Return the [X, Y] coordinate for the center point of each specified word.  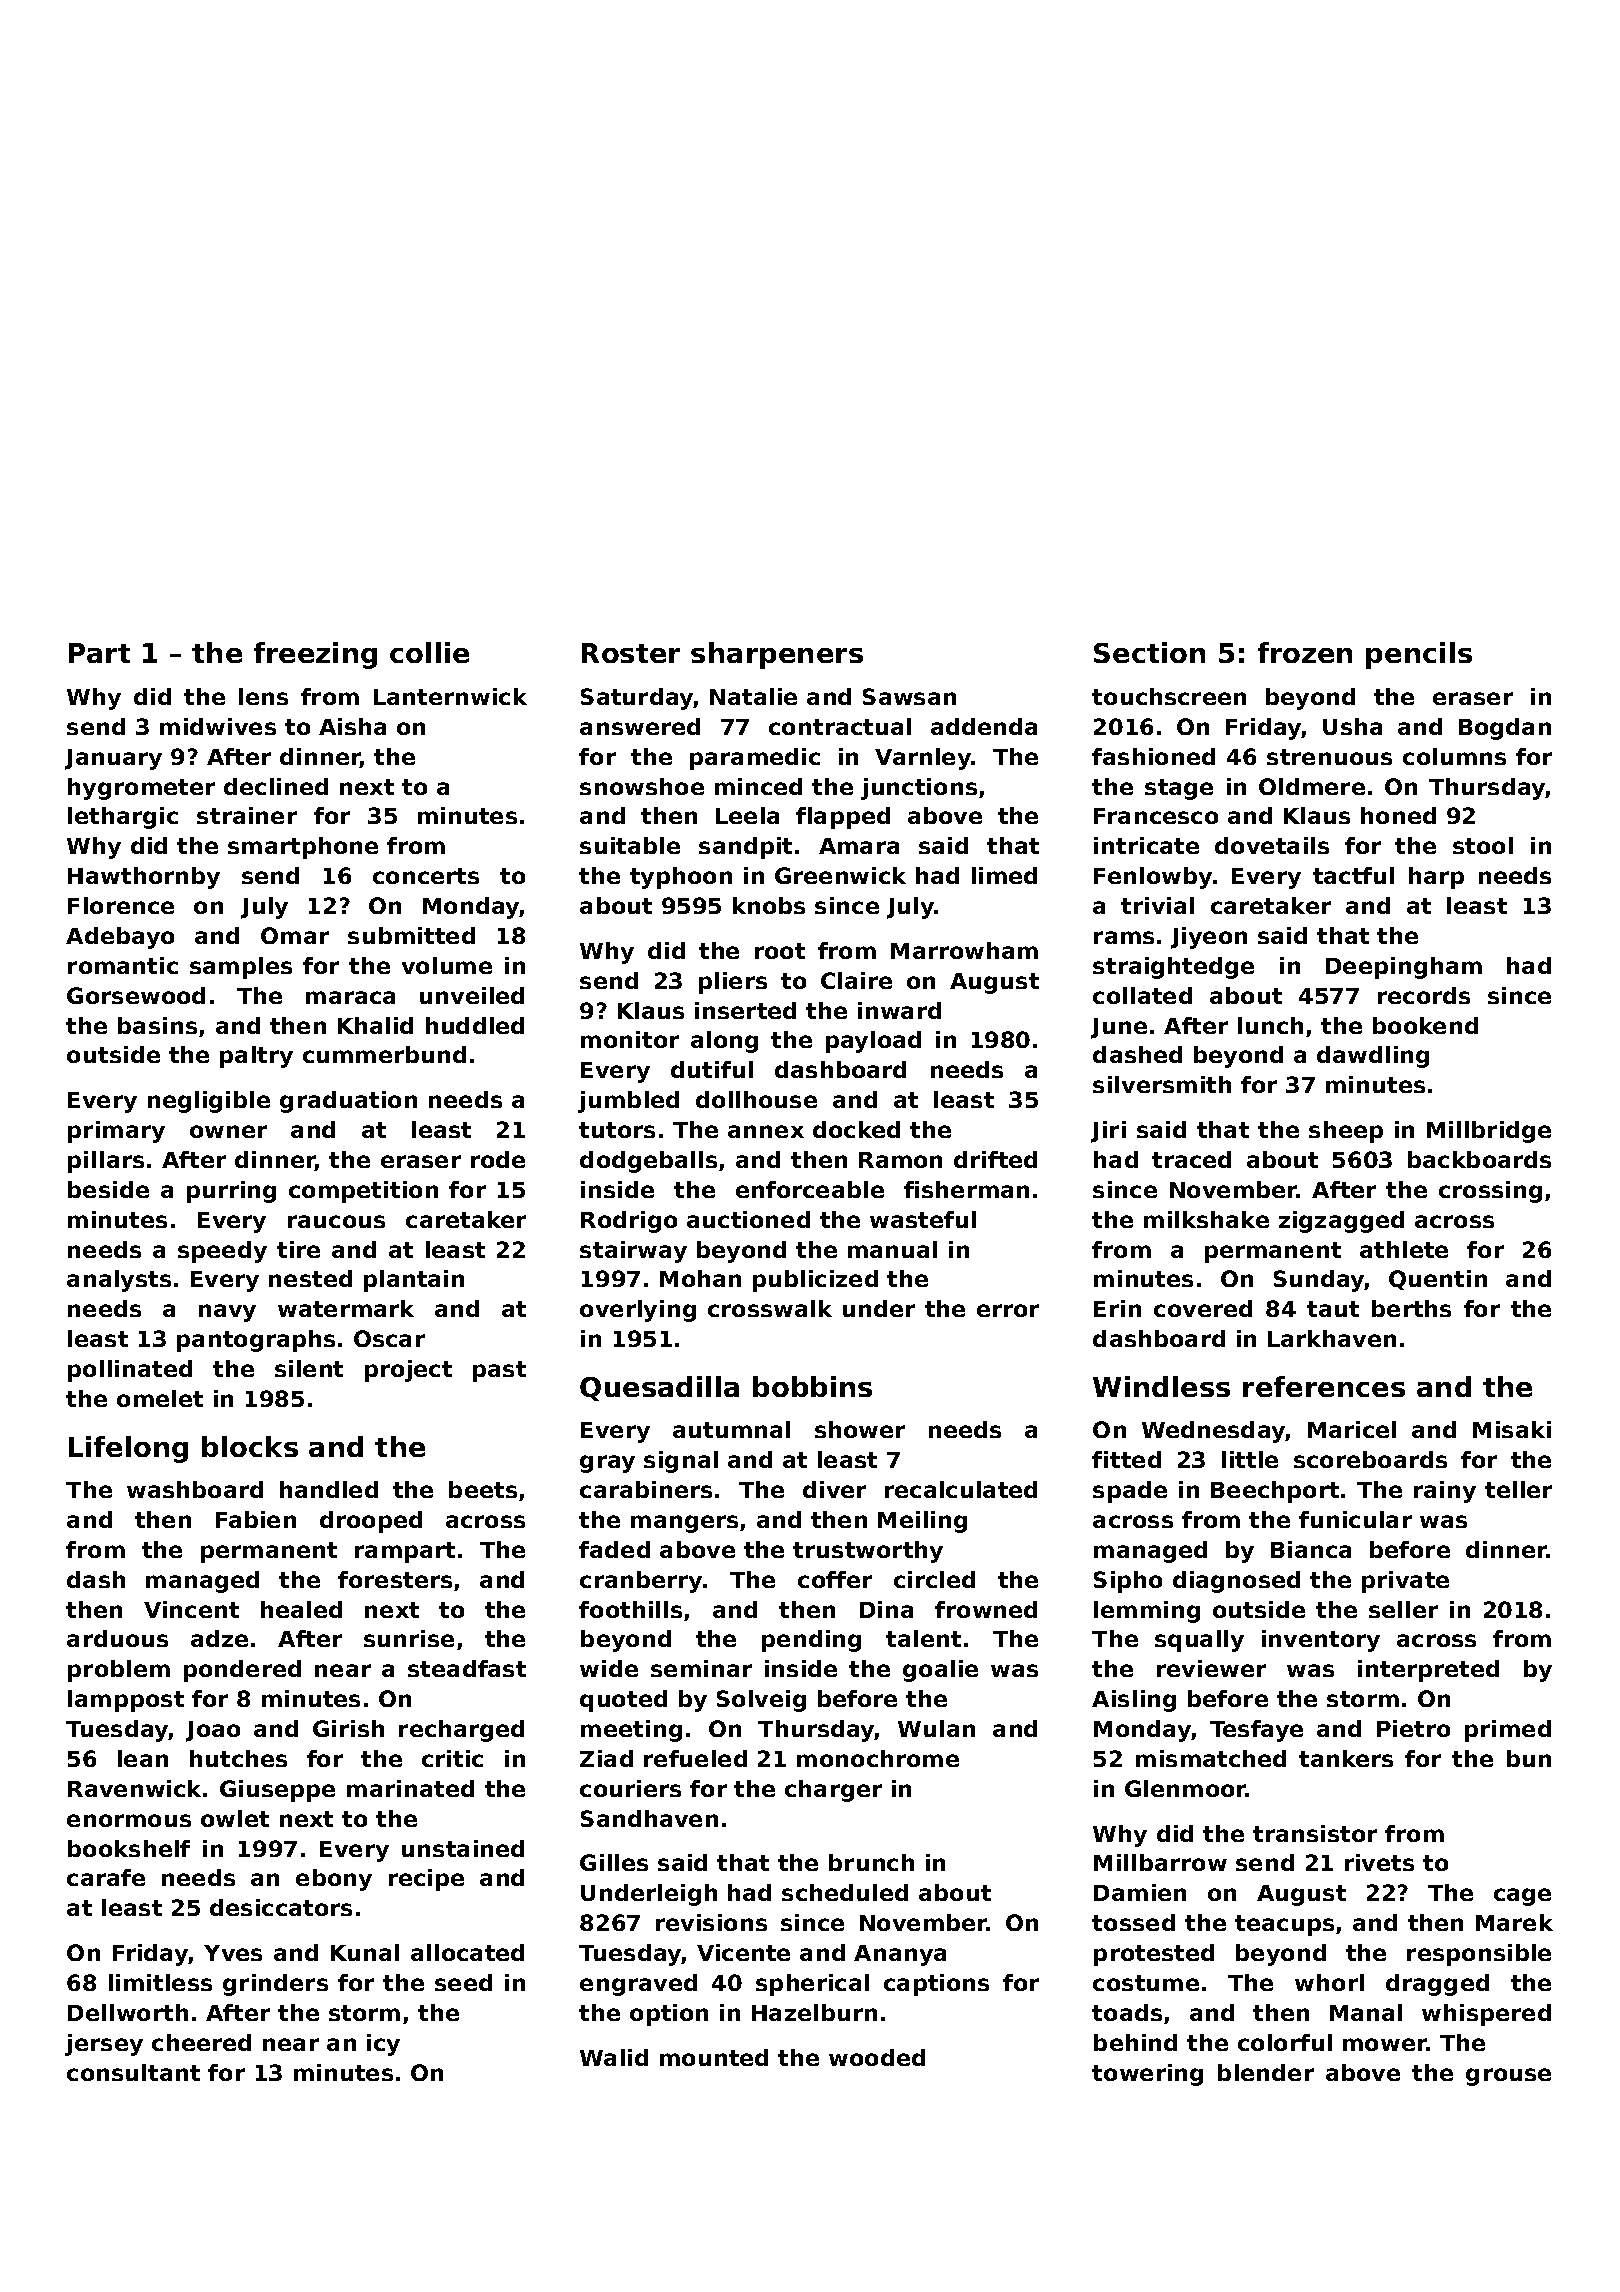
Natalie [753, 696]
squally [1199, 1641]
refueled [695, 1758]
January [113, 759]
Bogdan [1505, 729]
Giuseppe [277, 1791]
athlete [1404, 1249]
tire [298, 1249]
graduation [348, 1102]
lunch [1270, 1025]
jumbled [628, 1102]
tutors [617, 1130]
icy [383, 2045]
